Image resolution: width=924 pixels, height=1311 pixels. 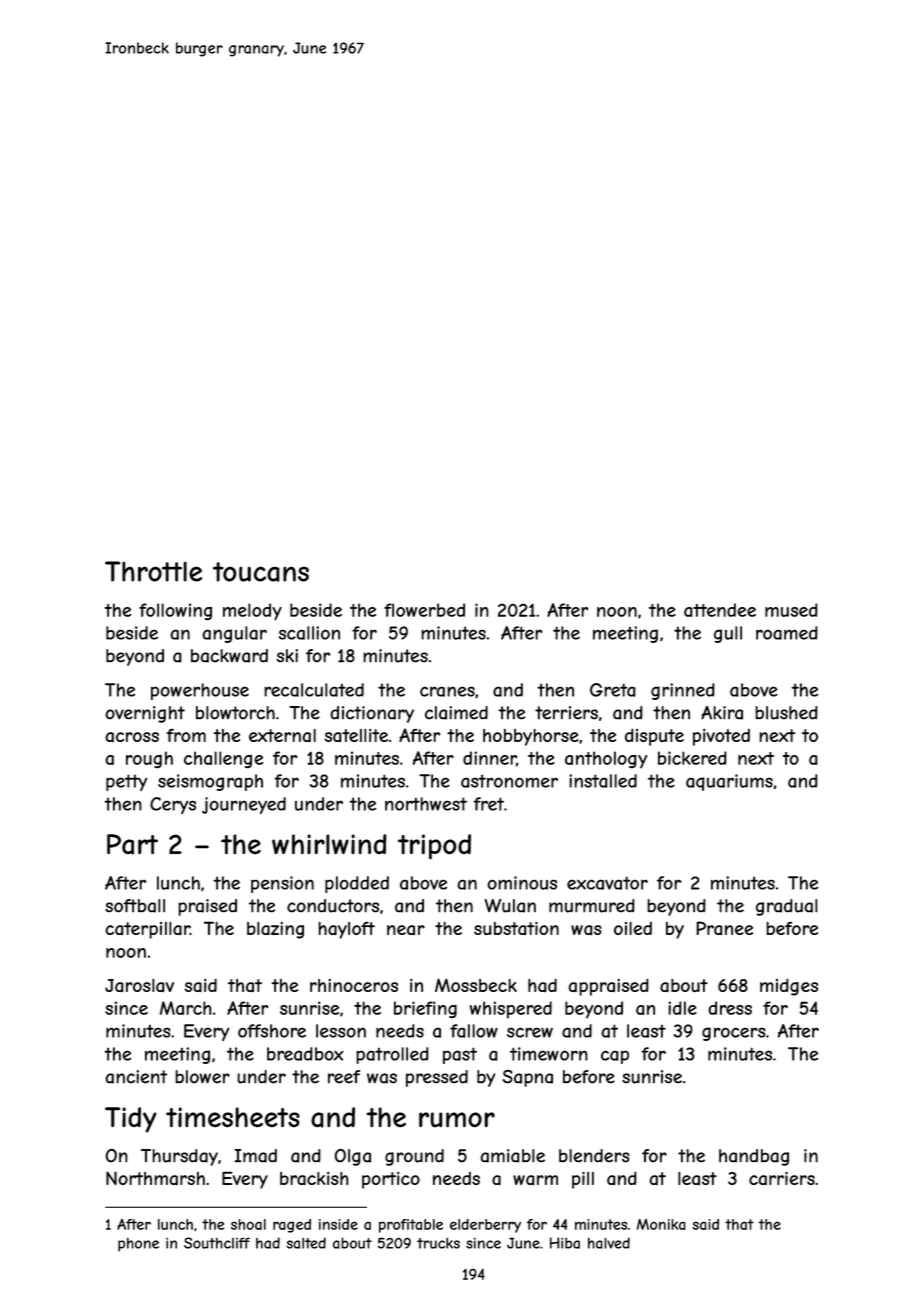 I want to click on blowtorch, so click(x=235, y=713).
